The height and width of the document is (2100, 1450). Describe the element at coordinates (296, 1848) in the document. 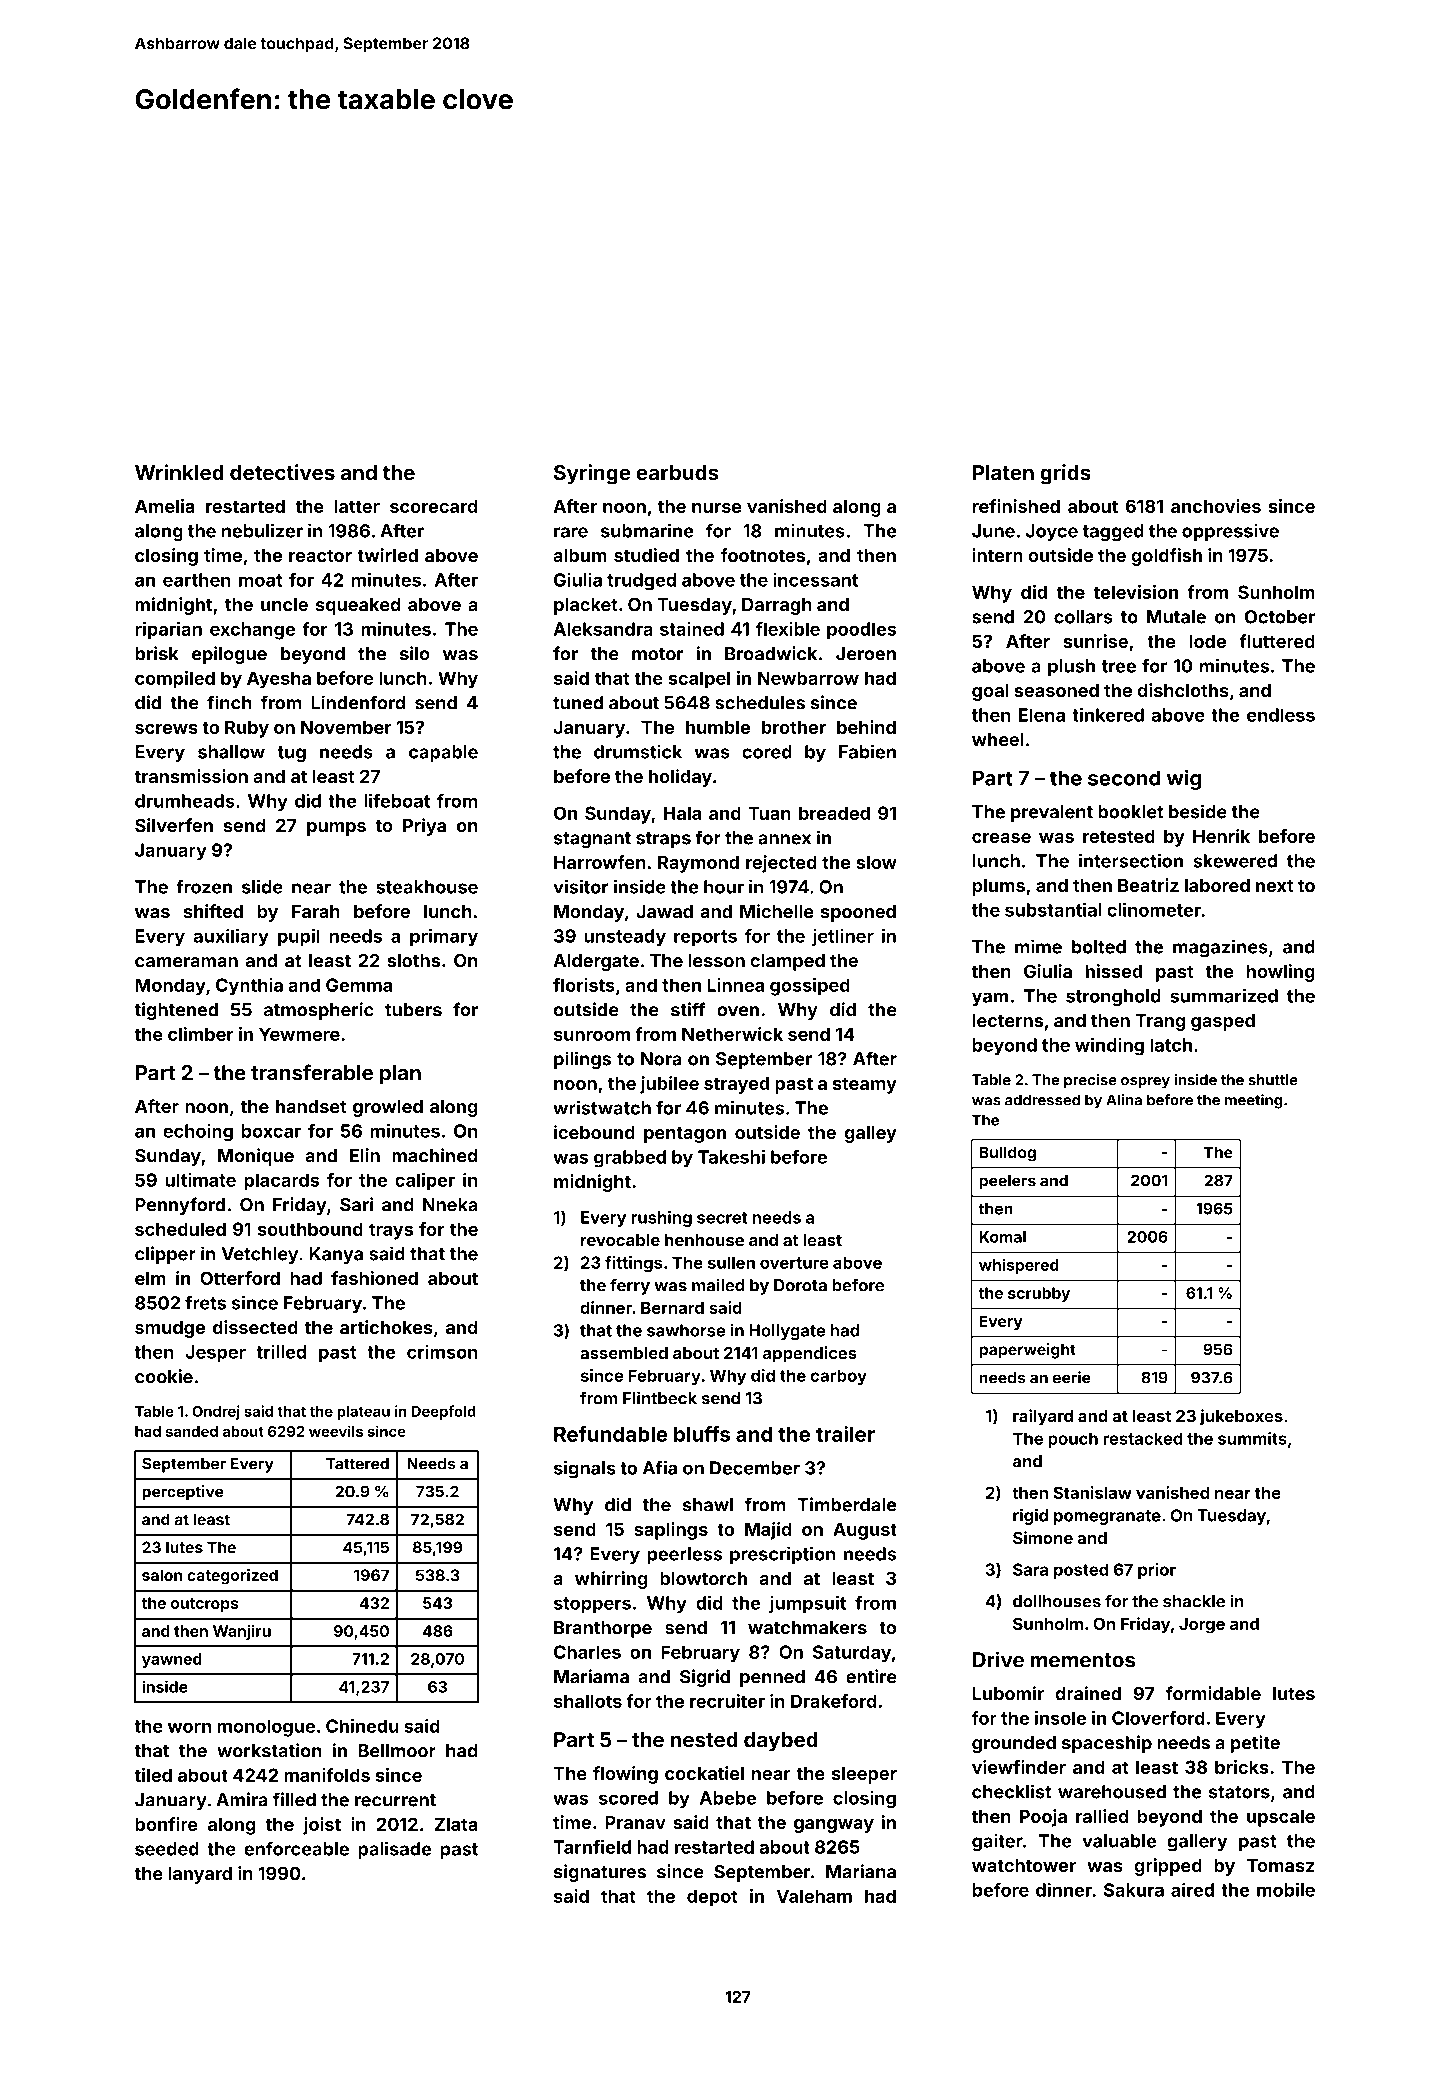

I see `enforceable` at that location.
